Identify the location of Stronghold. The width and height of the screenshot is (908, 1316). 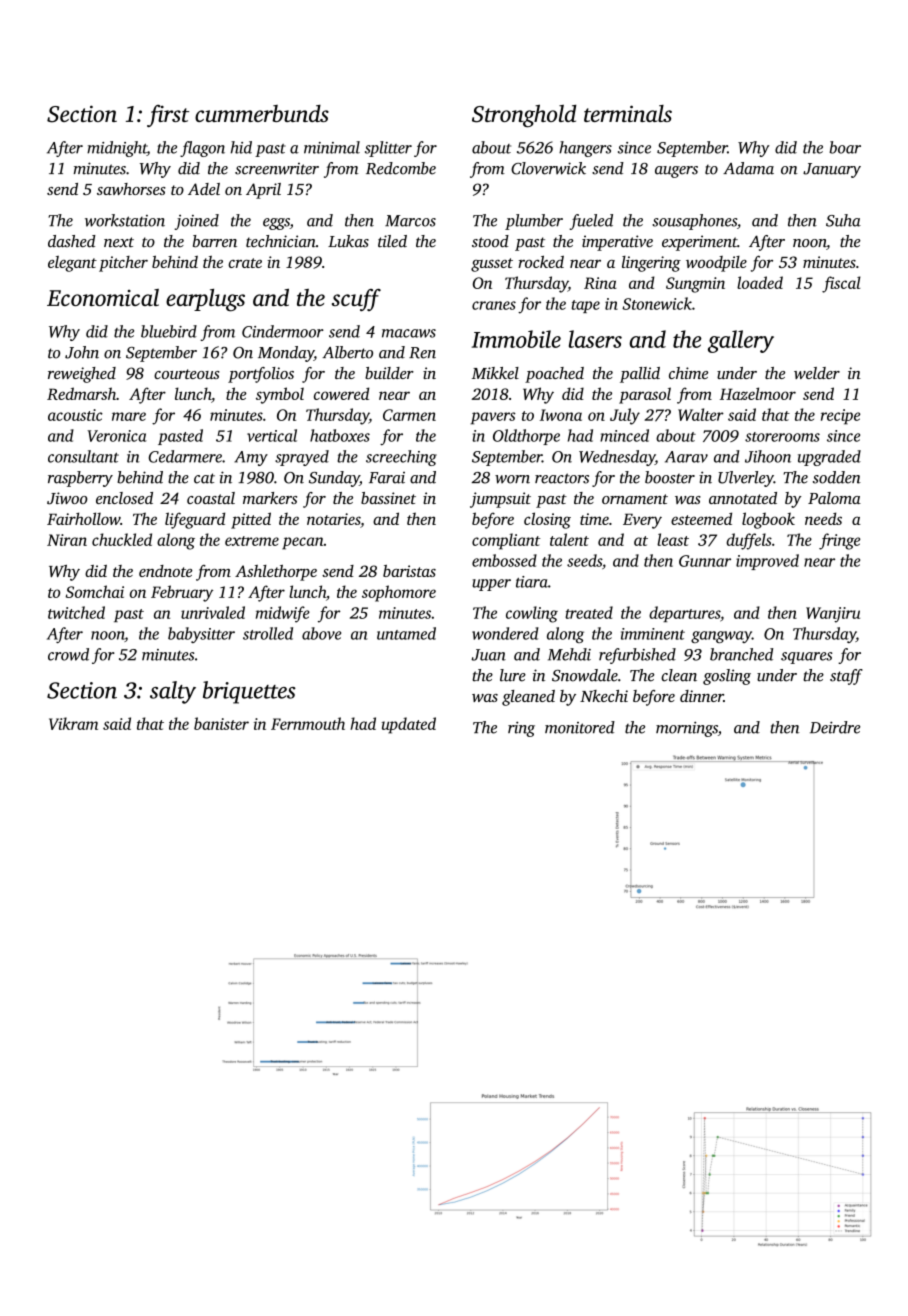
(524, 116).
